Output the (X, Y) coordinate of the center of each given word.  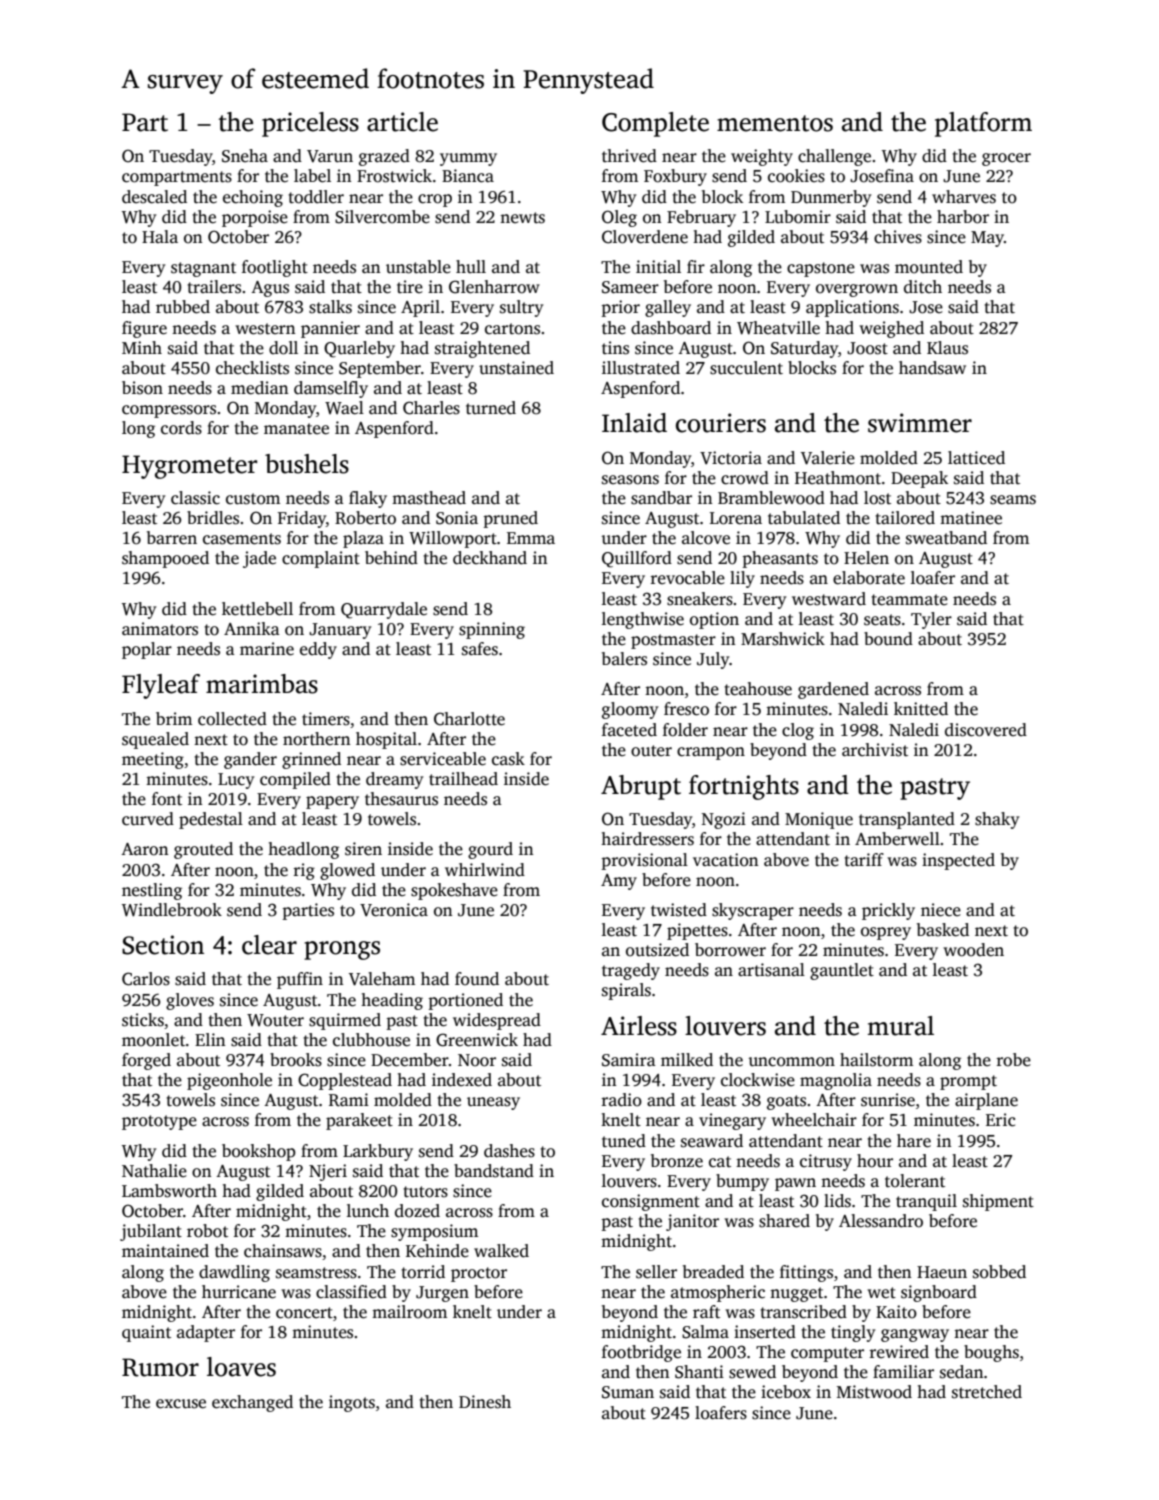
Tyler (931, 620)
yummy (468, 159)
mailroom (409, 1312)
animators (160, 629)
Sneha (245, 156)
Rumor (160, 1367)
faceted (629, 730)
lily (742, 579)
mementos (775, 123)
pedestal (211, 820)
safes (480, 649)
